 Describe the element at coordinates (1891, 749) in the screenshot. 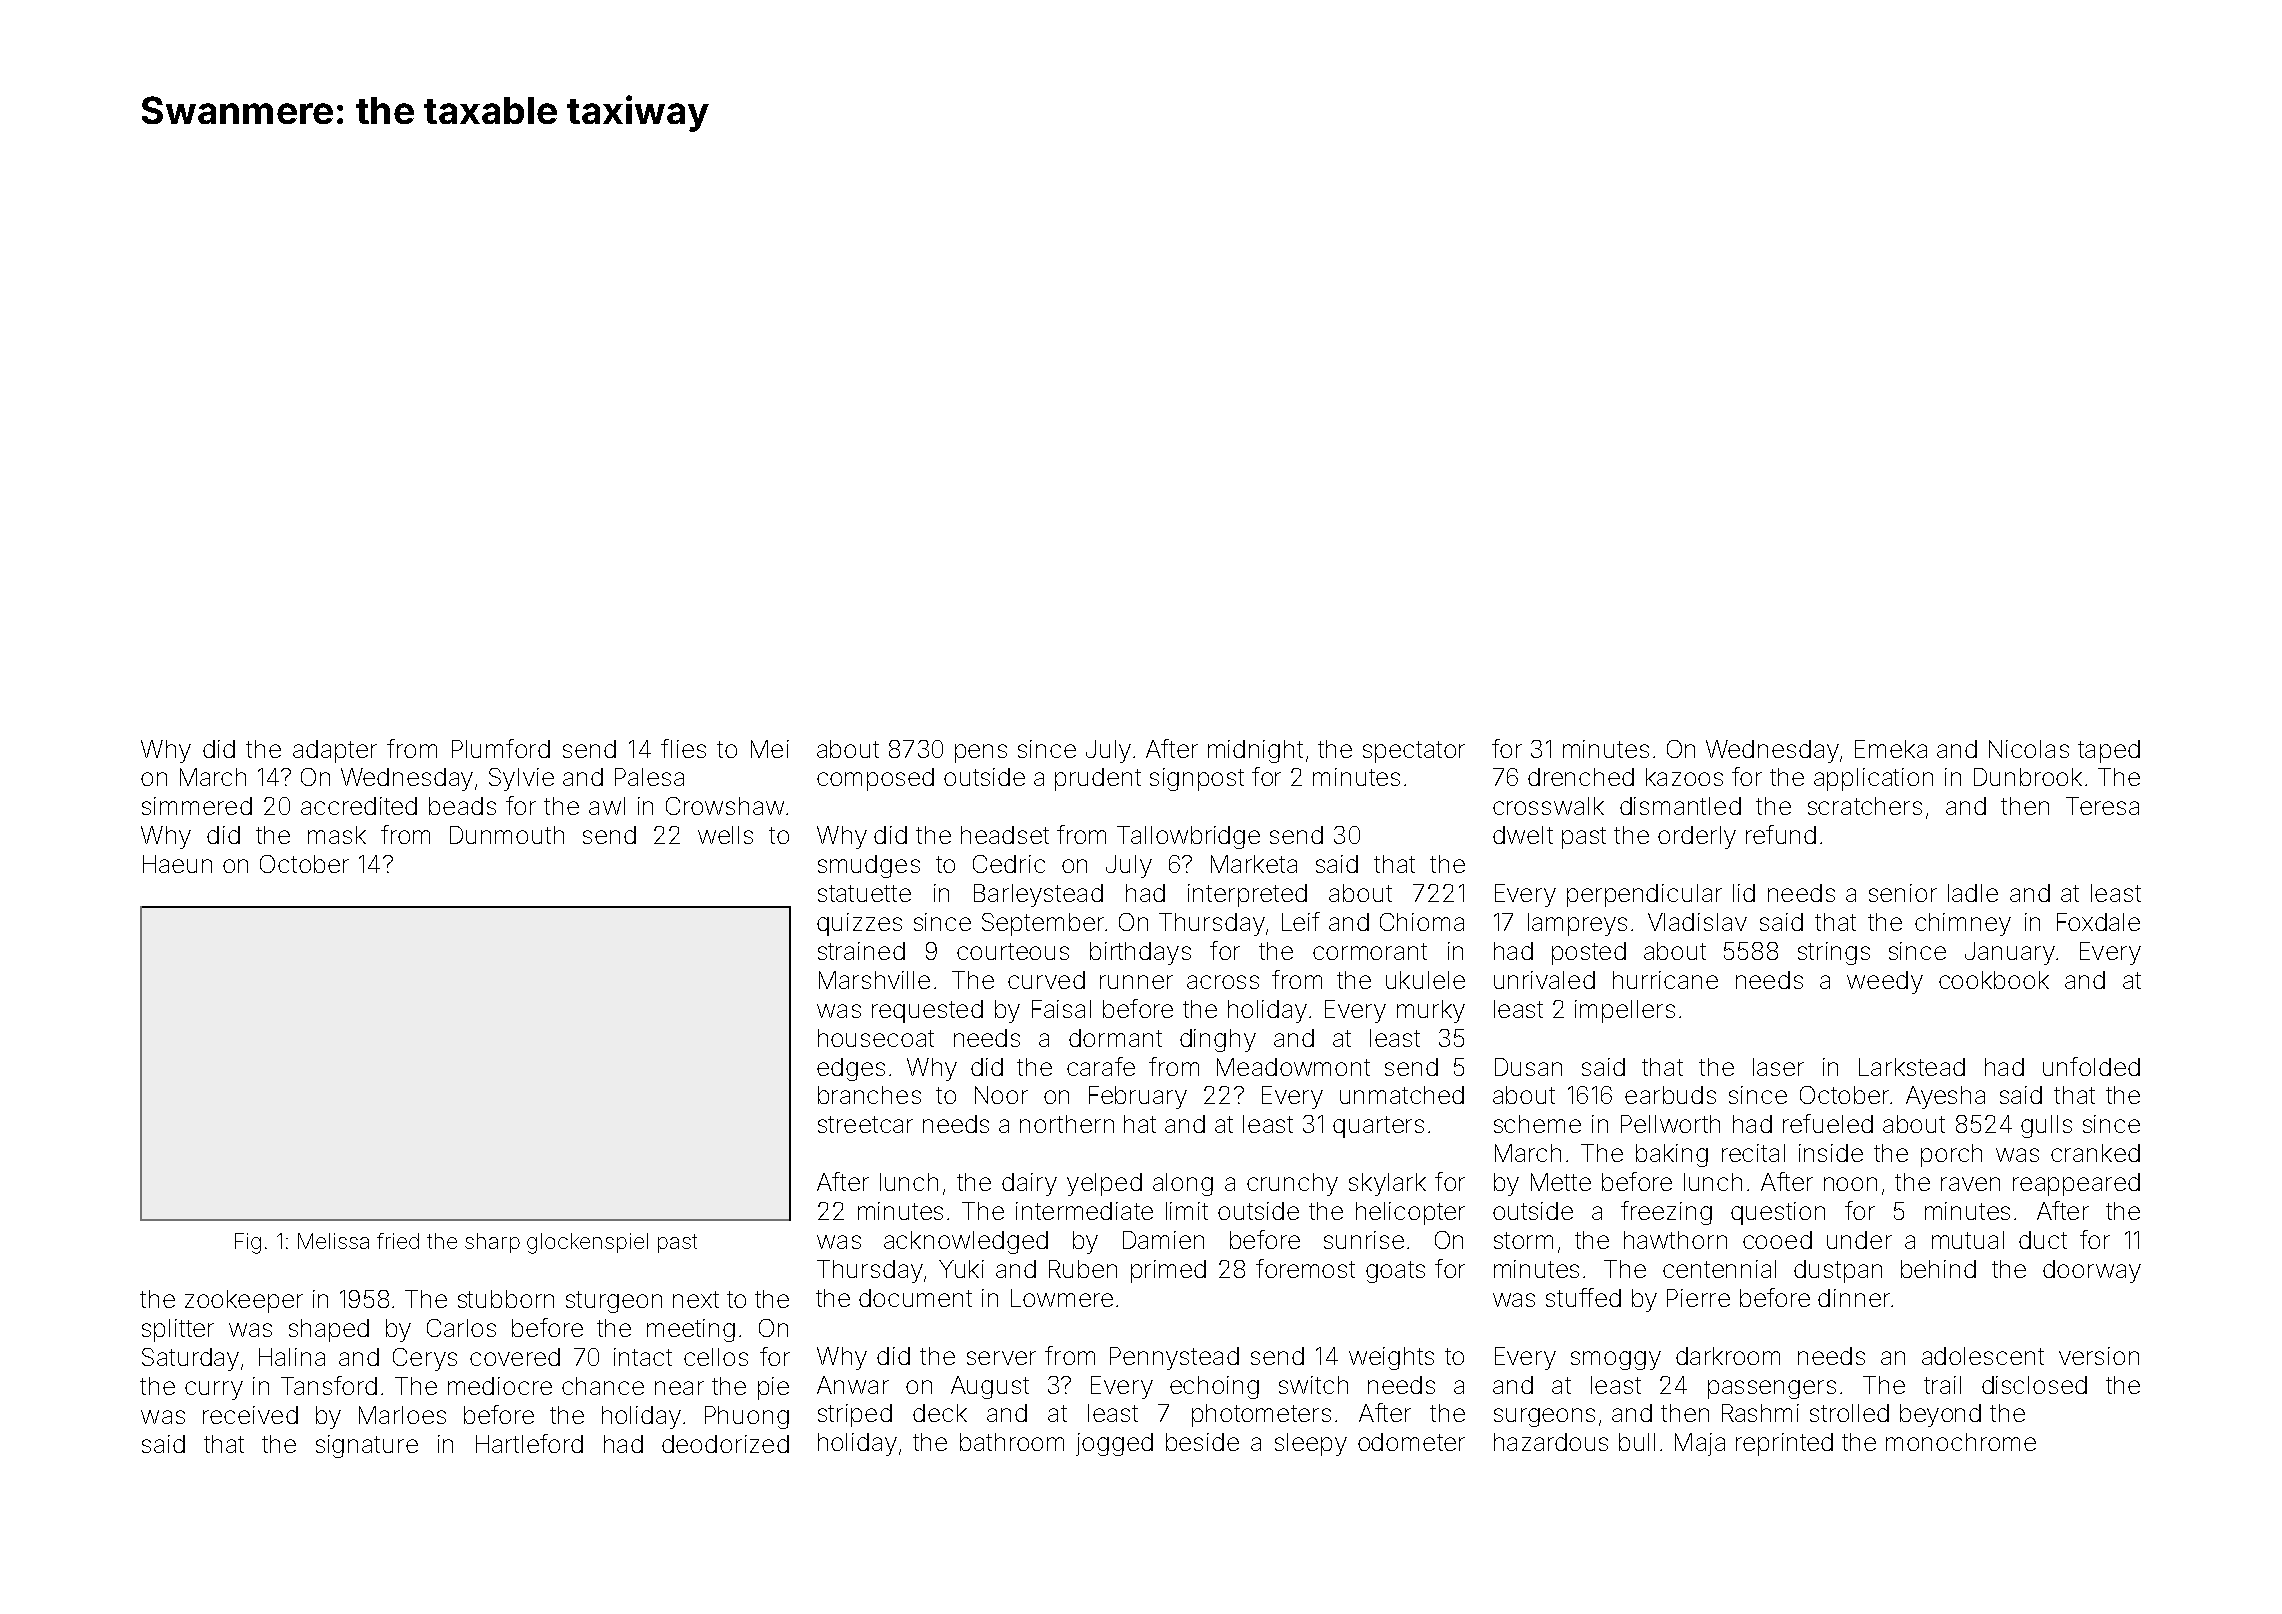

I see `Emeka` at that location.
